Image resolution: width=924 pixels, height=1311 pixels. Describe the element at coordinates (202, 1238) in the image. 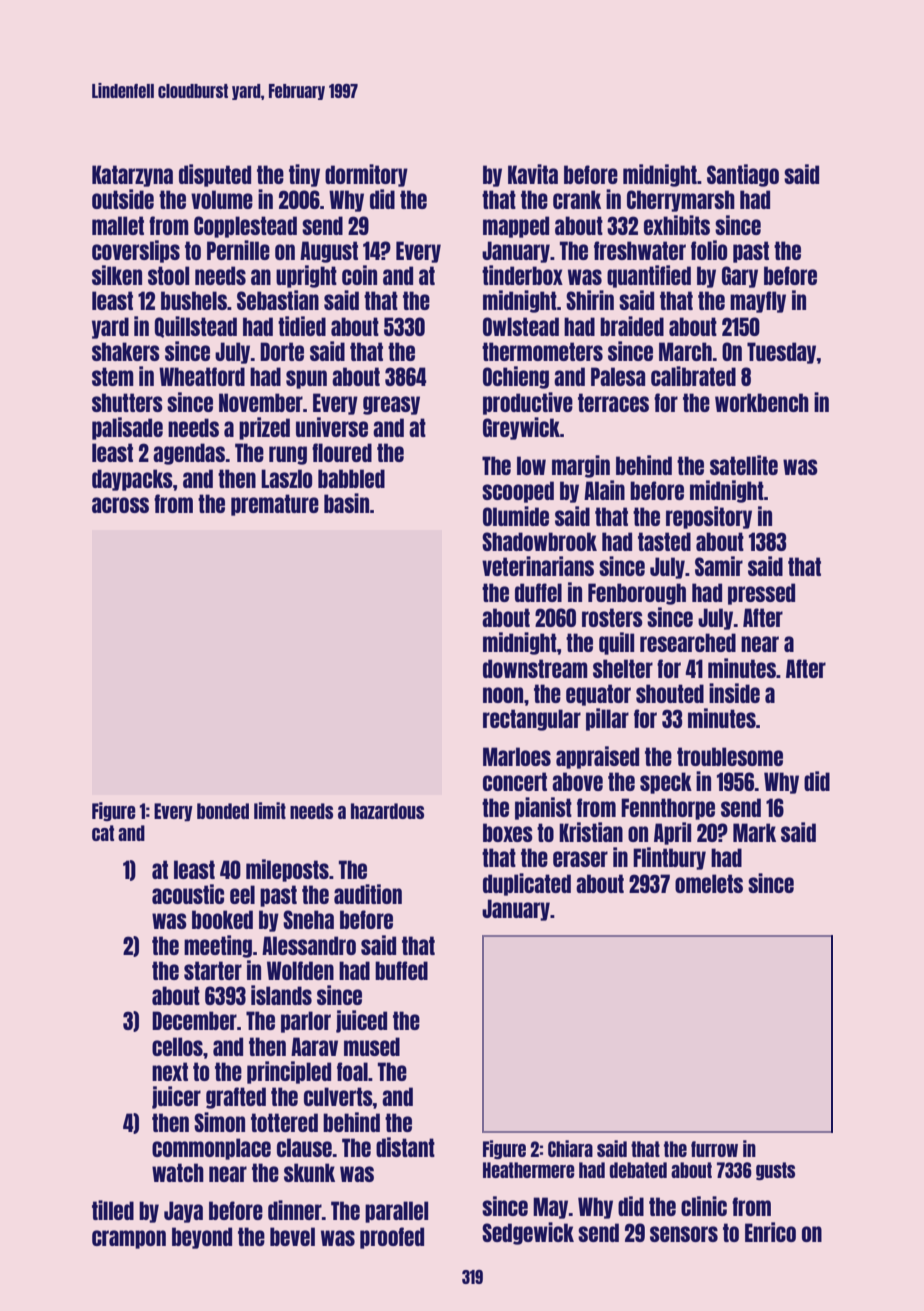

I see `beyond` at that location.
